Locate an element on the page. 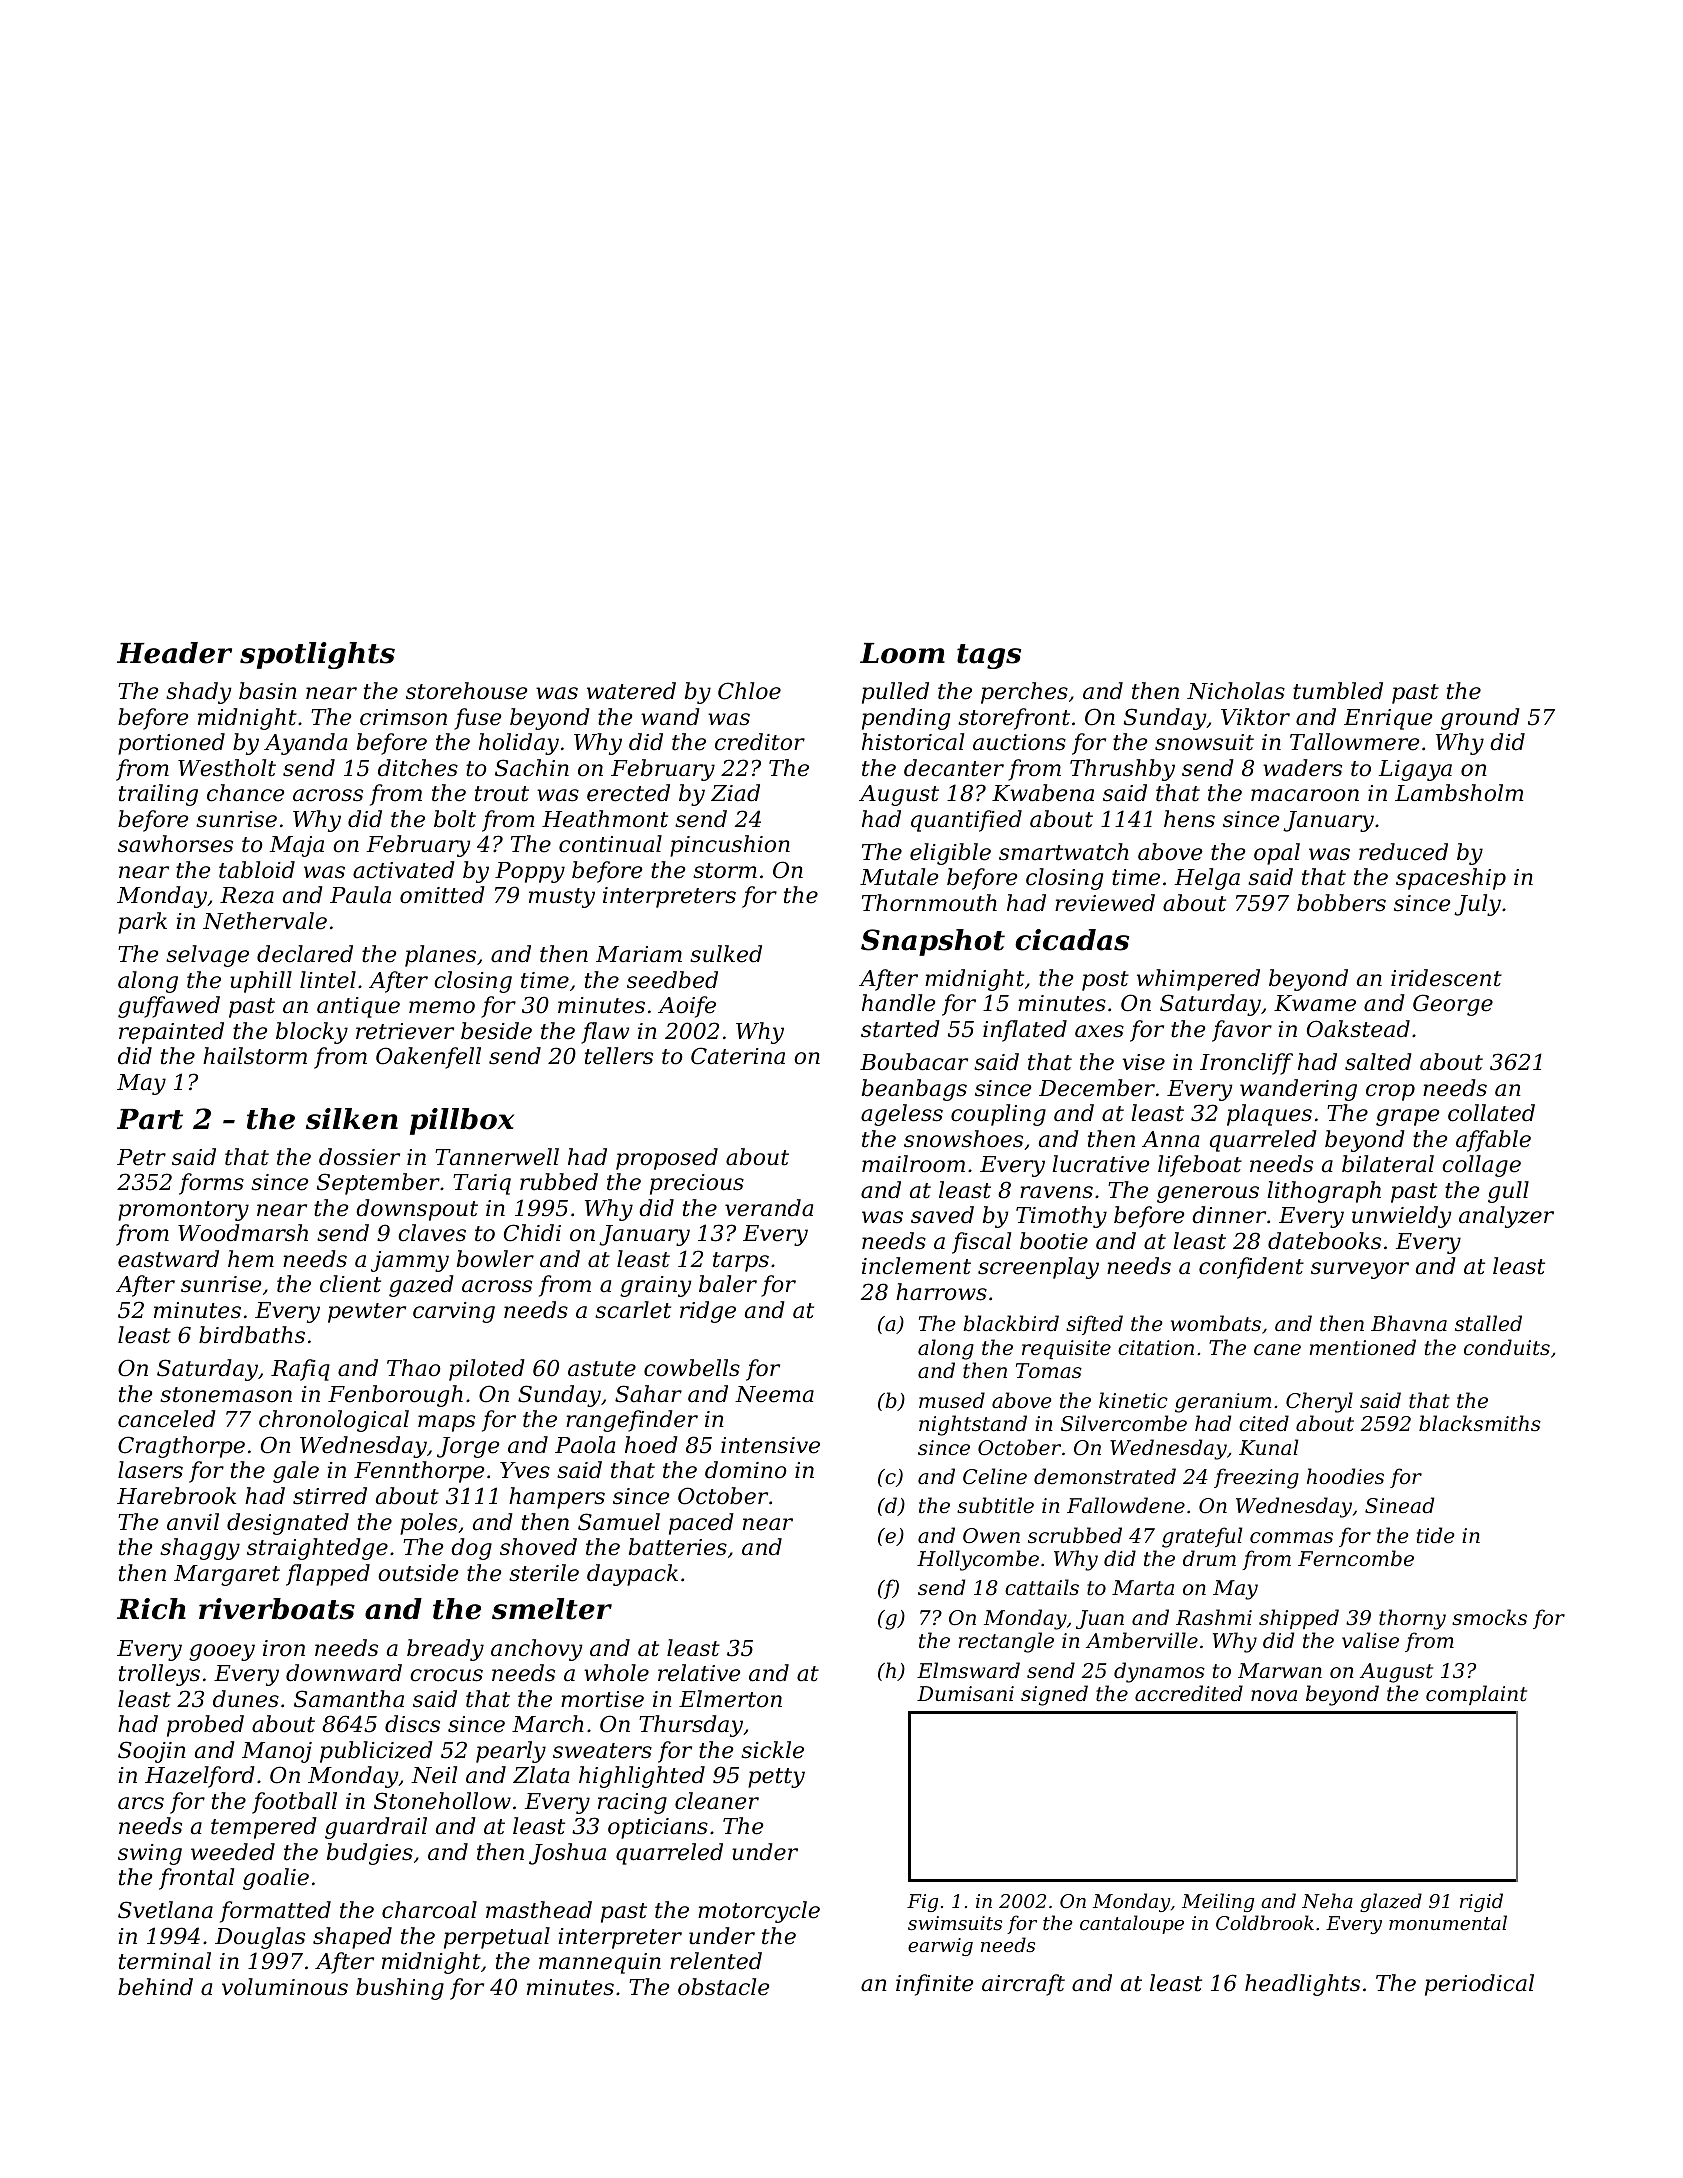 Image resolution: width=1683 pixels, height=2178 pixels. maps is located at coordinates (446, 1423).
